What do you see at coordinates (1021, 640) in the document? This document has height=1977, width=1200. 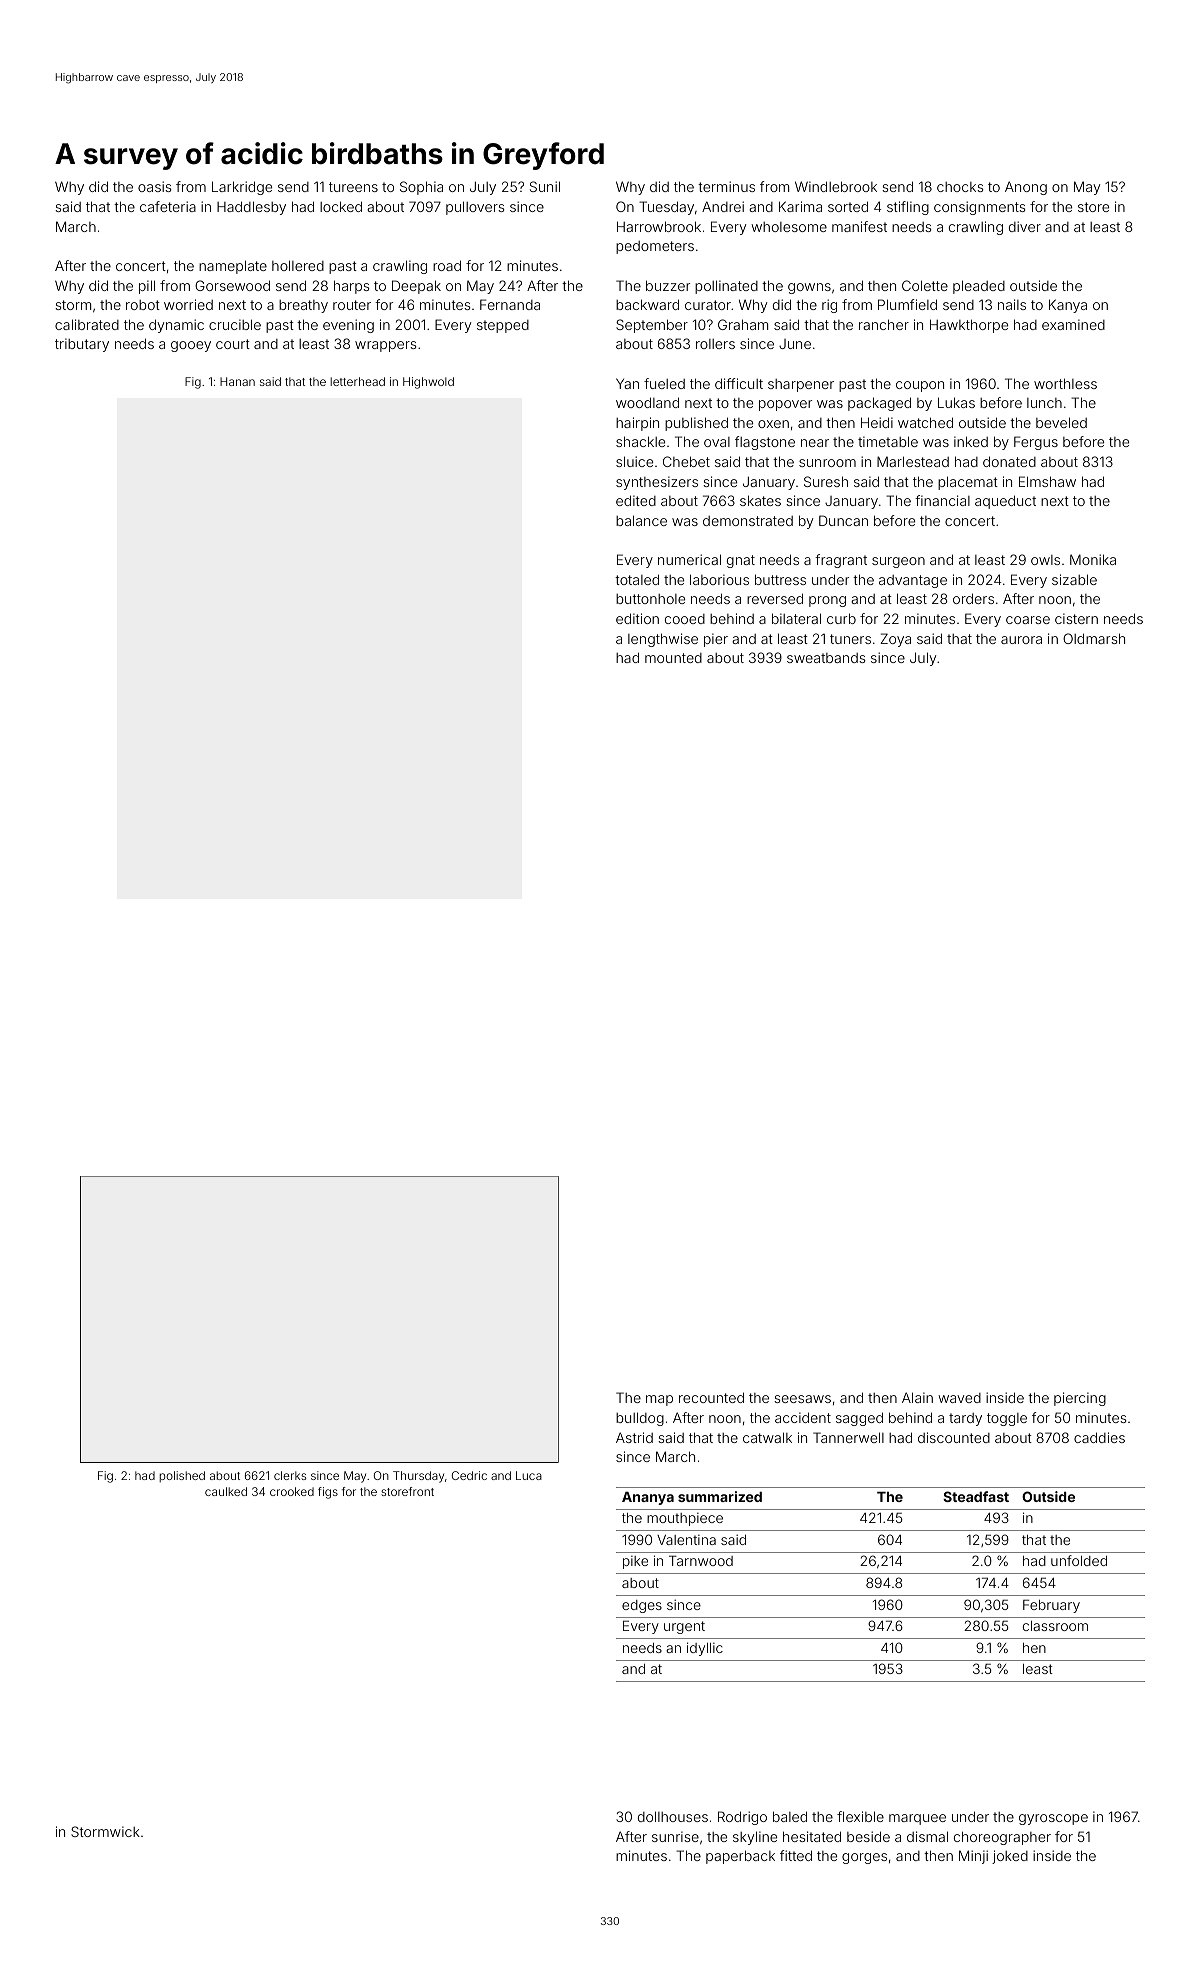 I see `aurora` at bounding box center [1021, 640].
